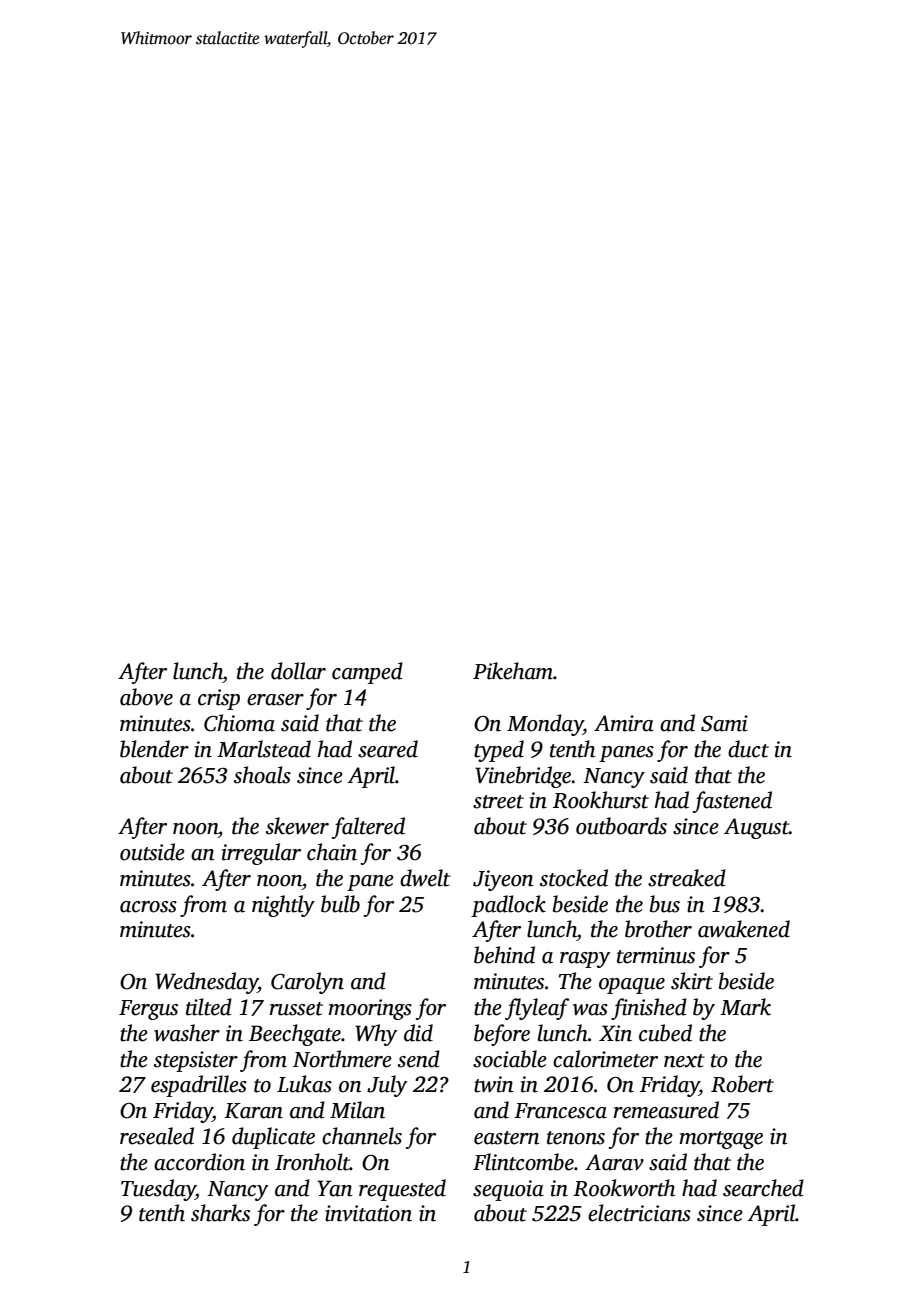 Image resolution: width=924 pixels, height=1314 pixels. I want to click on Wednesday, so click(206, 983).
